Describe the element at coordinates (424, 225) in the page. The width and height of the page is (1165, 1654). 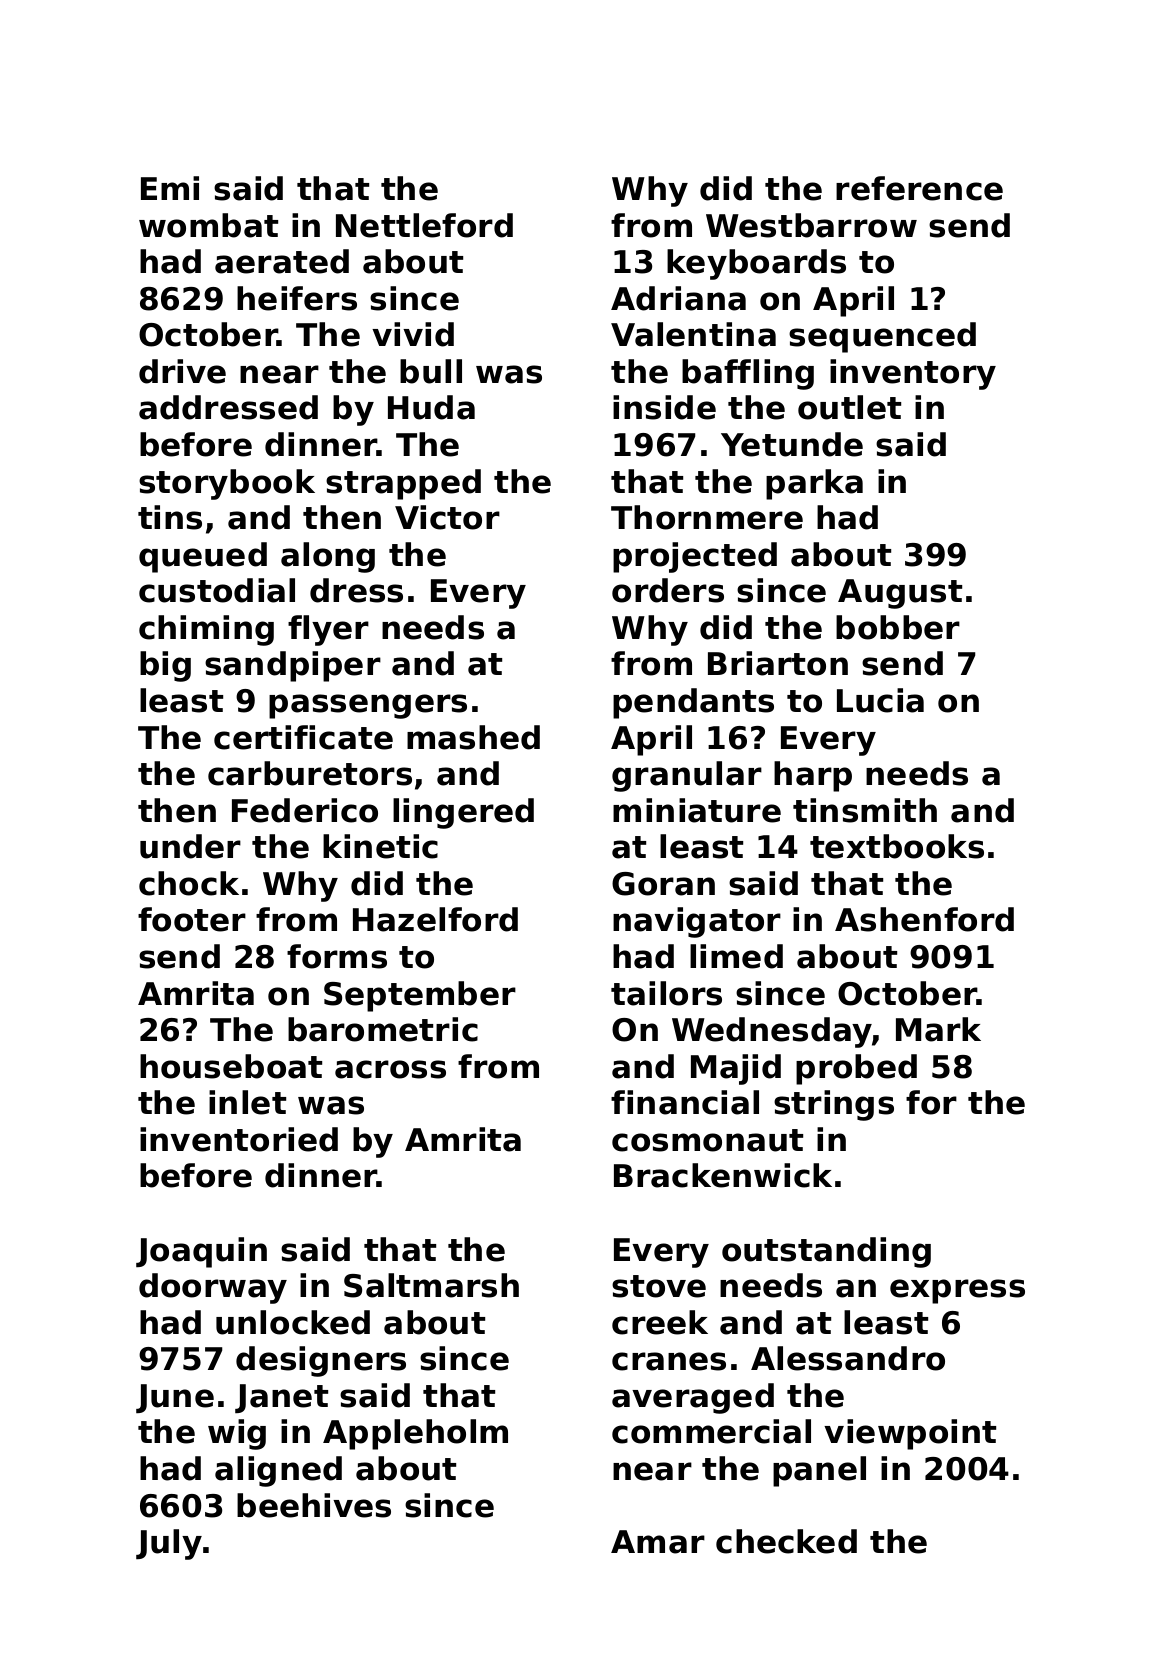
I see `Nettleford` at that location.
